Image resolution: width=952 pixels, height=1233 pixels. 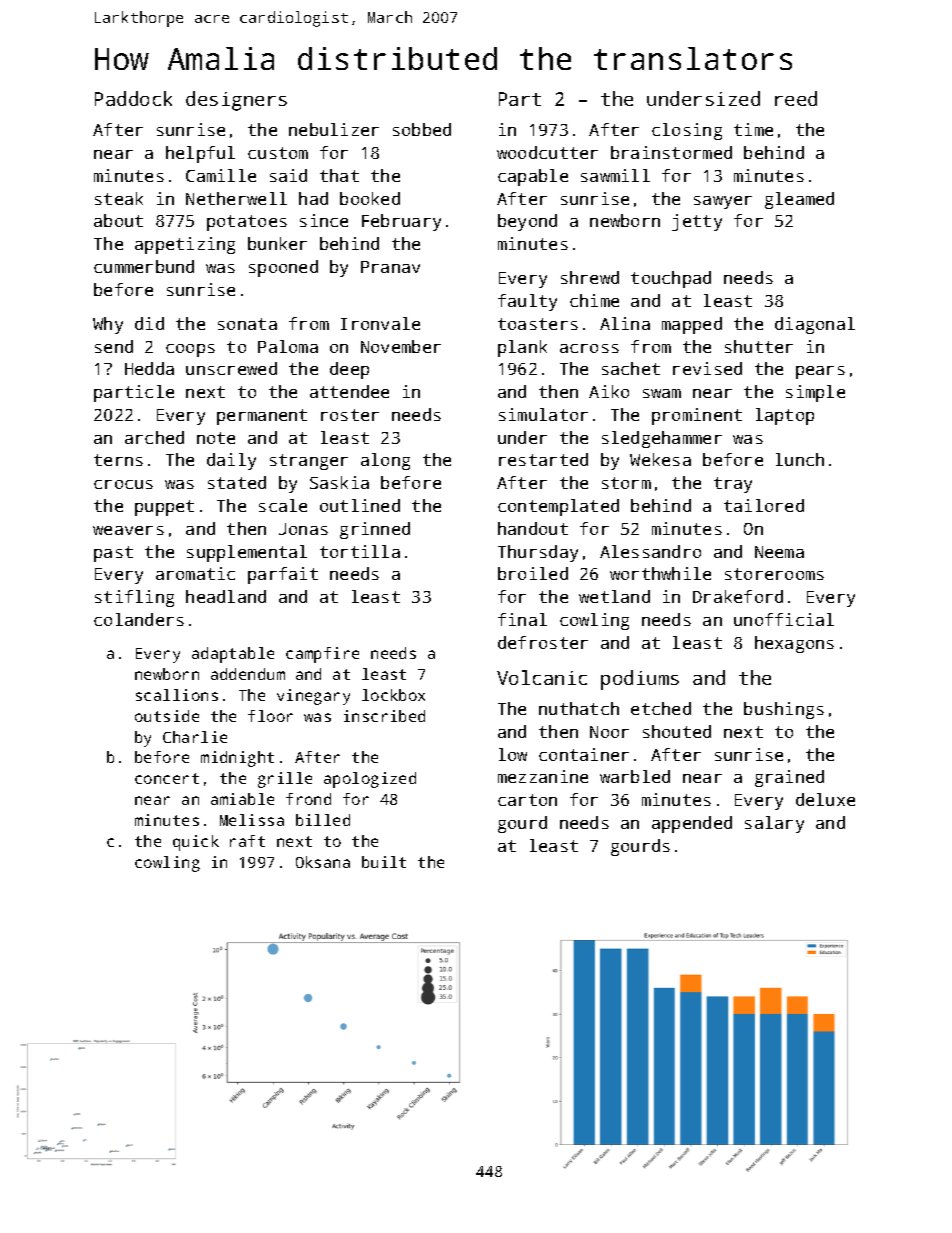 What do you see at coordinates (543, 414) in the screenshot?
I see `simulator` at bounding box center [543, 414].
